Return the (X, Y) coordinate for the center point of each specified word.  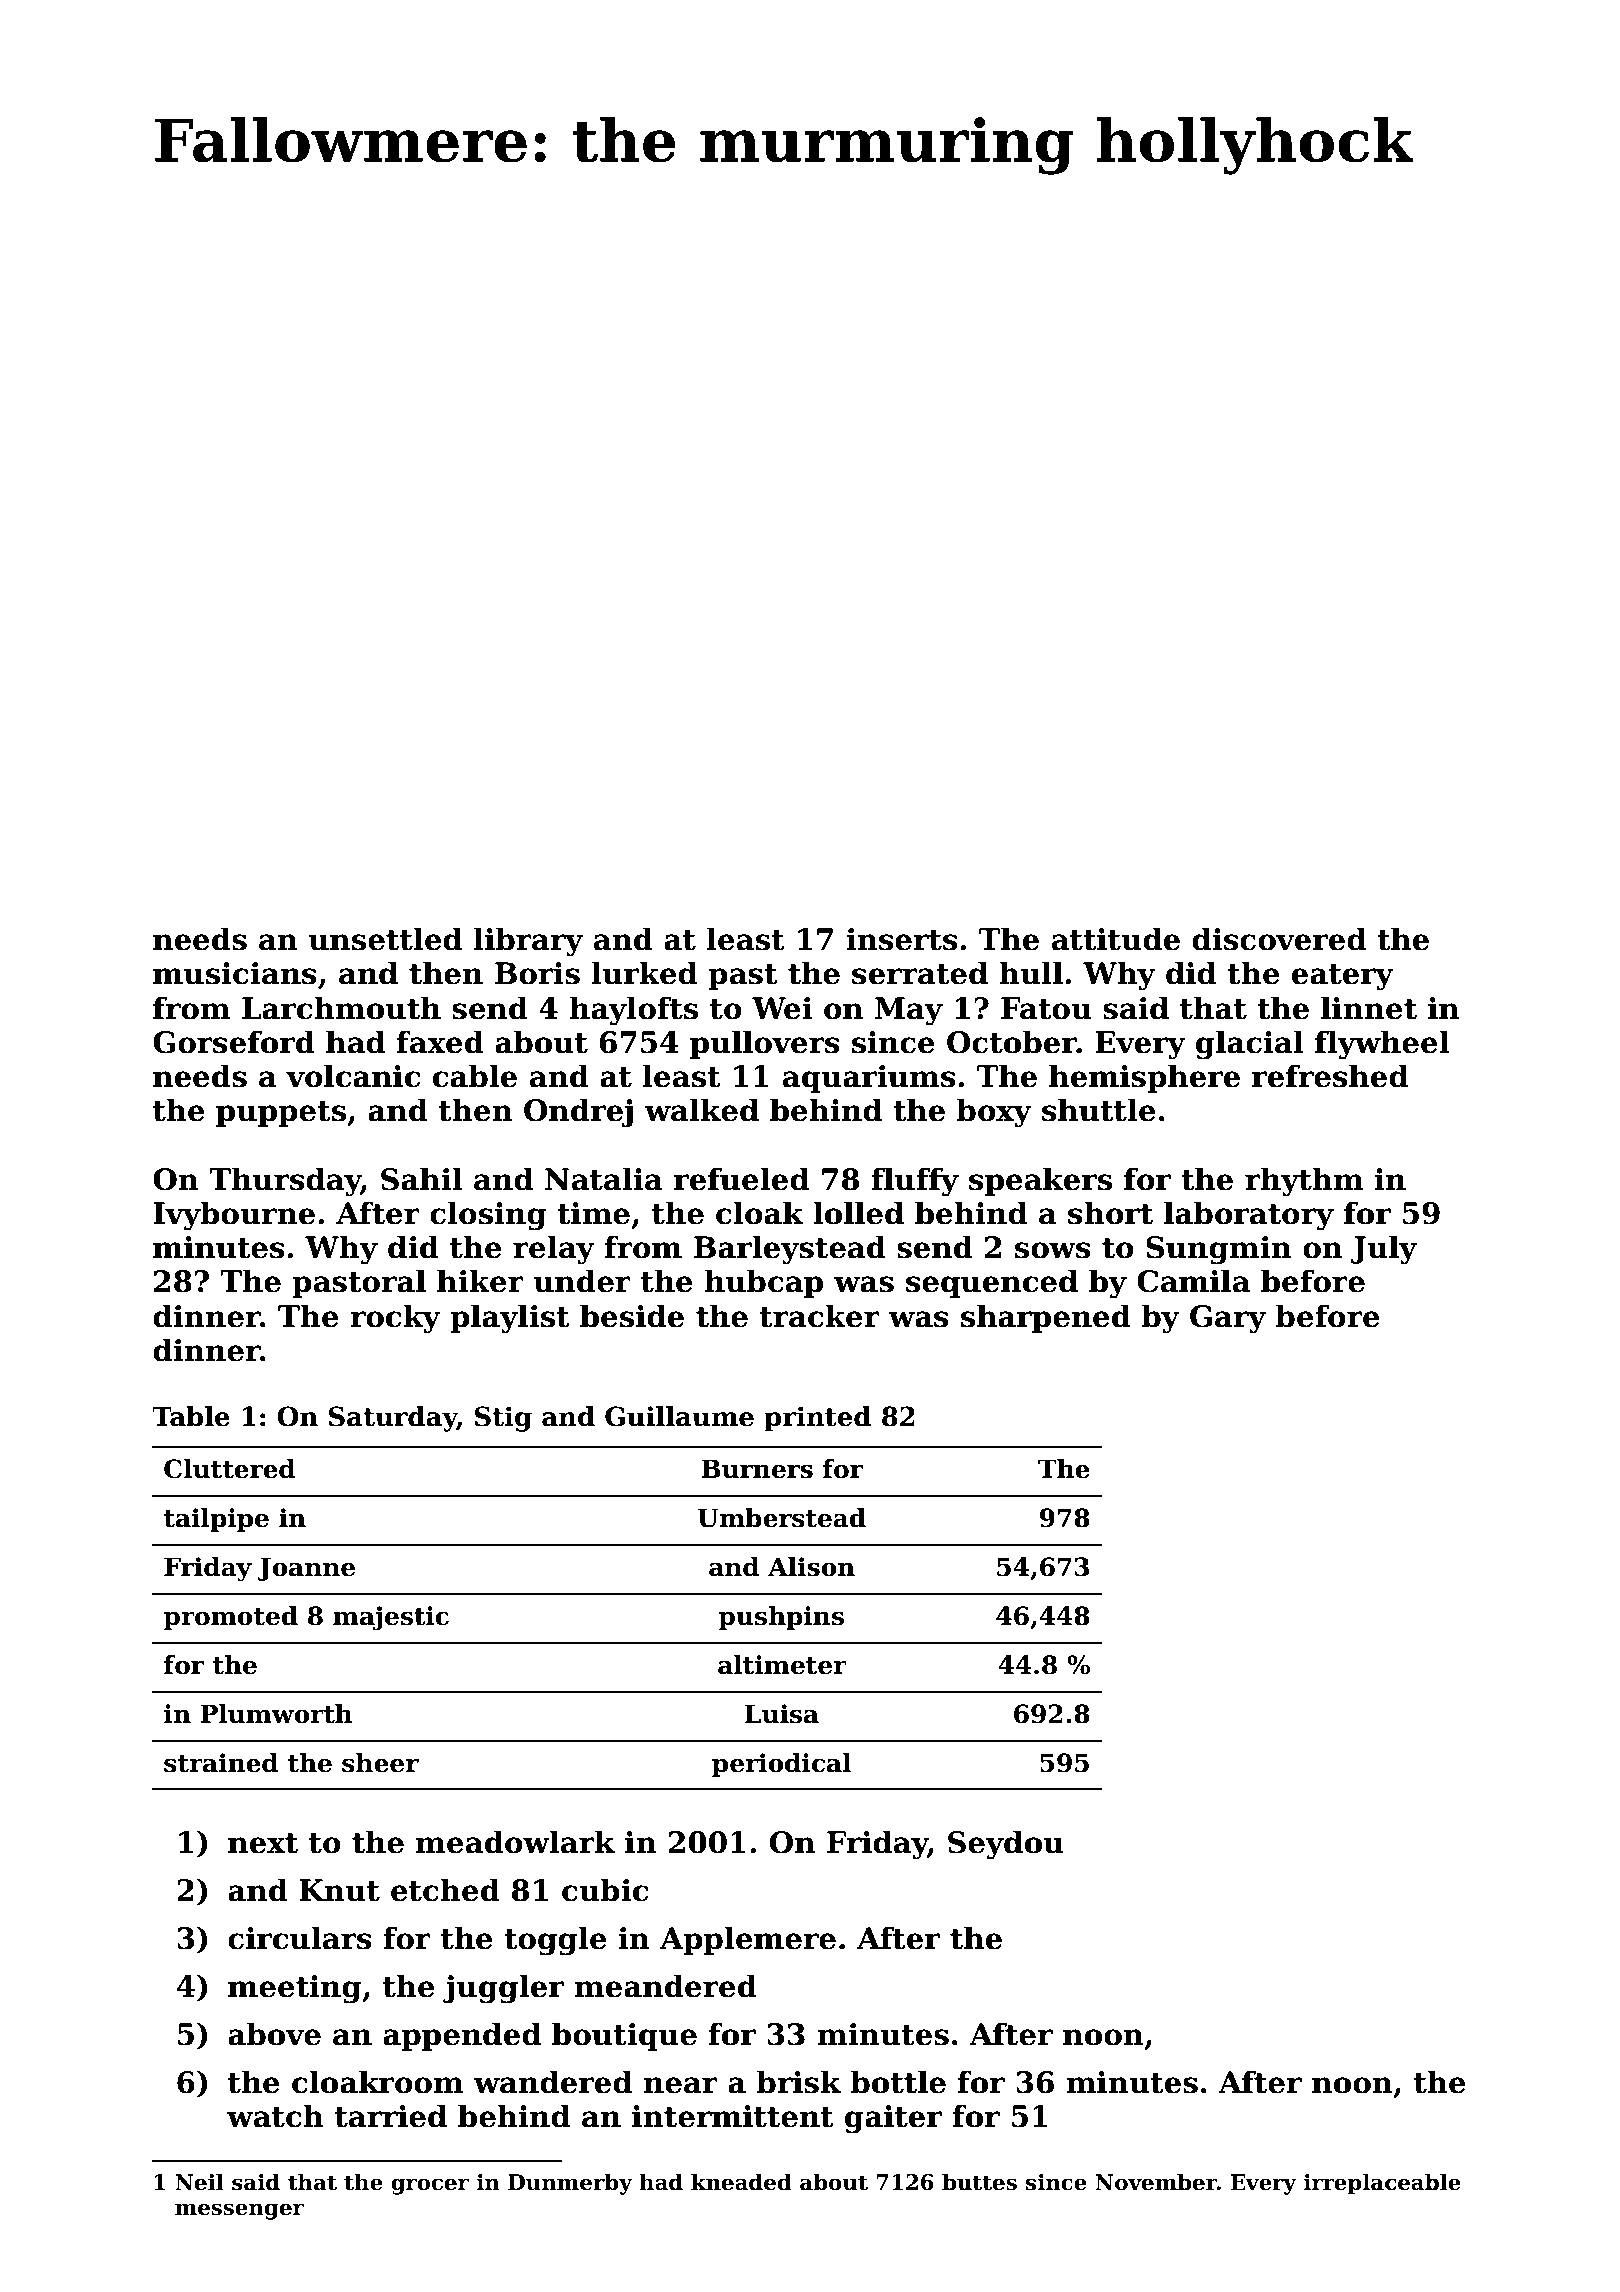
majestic (391, 1618)
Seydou (1006, 1845)
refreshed (1330, 1076)
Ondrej (578, 1113)
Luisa (782, 1714)
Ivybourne (234, 1216)
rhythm (1304, 1182)
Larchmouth (341, 1008)
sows (1053, 1250)
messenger (239, 2211)
